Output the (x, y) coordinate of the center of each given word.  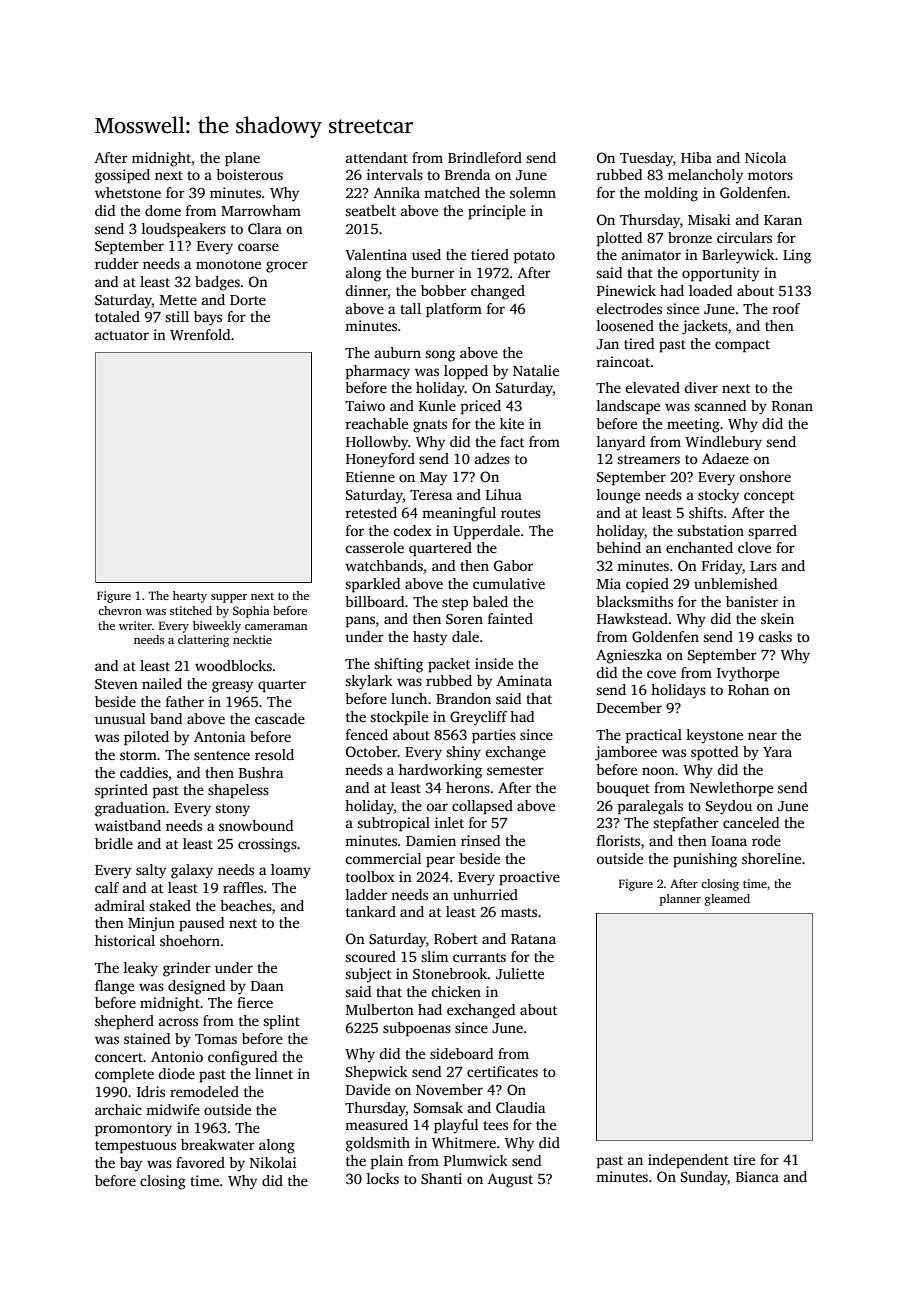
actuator (122, 335)
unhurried (485, 894)
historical (125, 940)
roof (786, 308)
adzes (492, 458)
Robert (456, 938)
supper (229, 598)
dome (163, 210)
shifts (706, 512)
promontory (133, 1130)
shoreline (771, 858)
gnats (430, 426)
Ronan (792, 406)
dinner (366, 290)
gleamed (727, 900)
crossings (267, 845)
